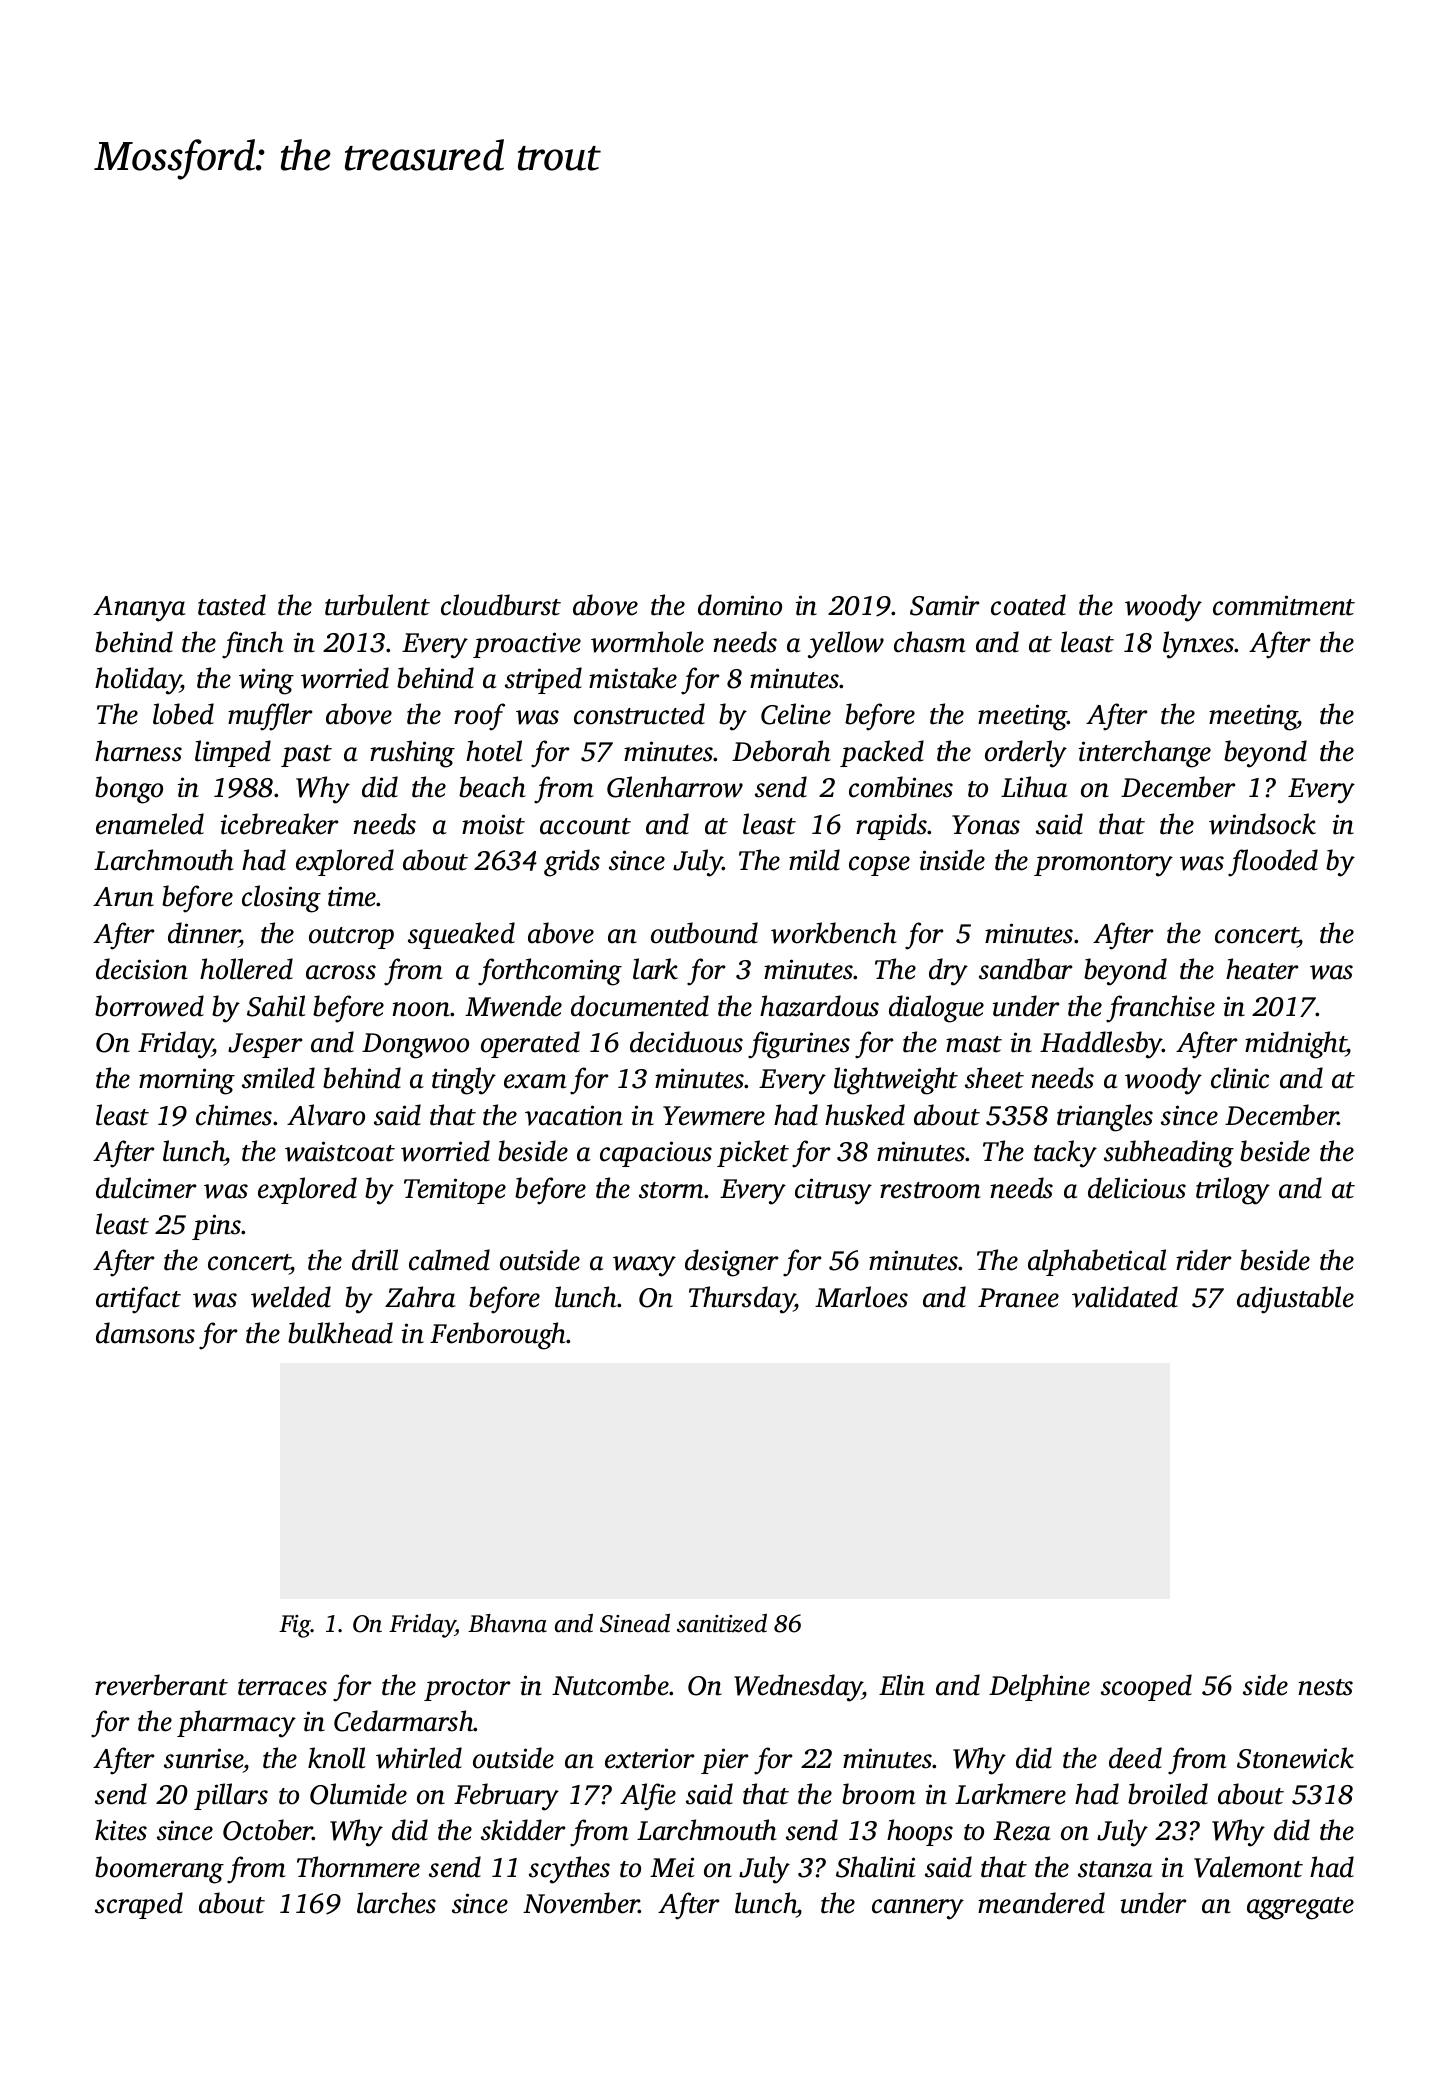  I want to click on Fenborough, so click(498, 1336).
